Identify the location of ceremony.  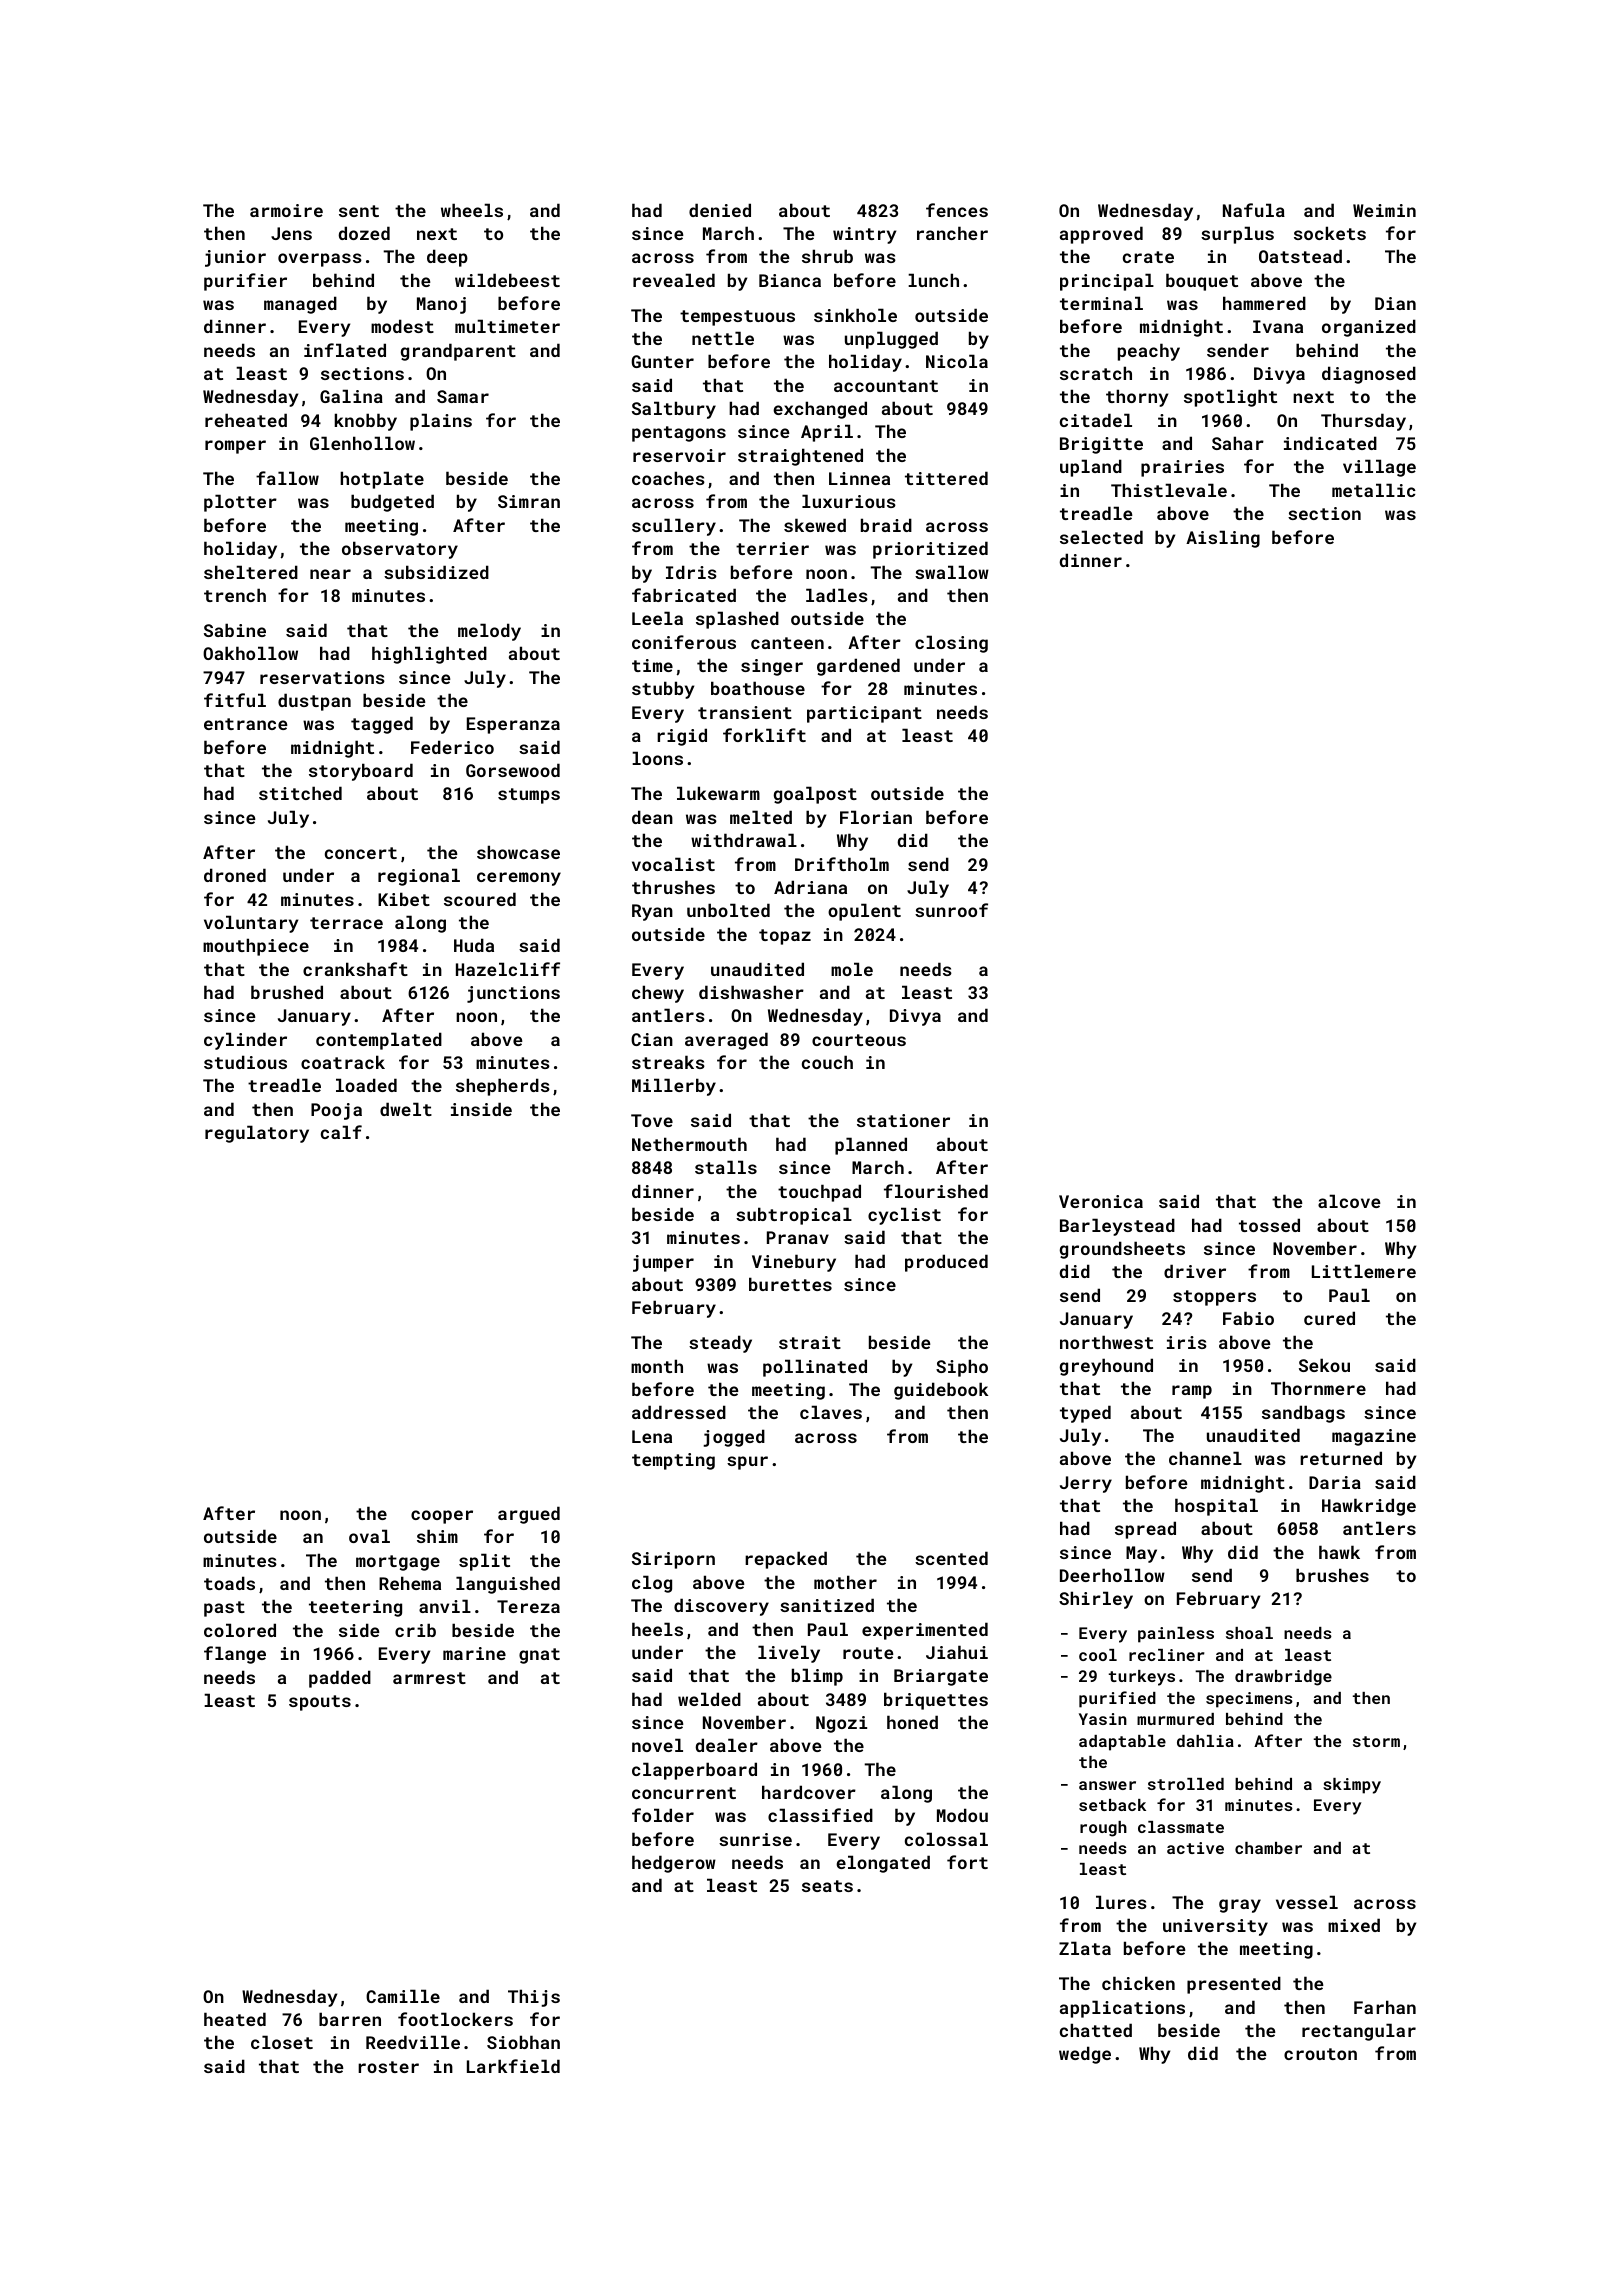
(519, 879).
